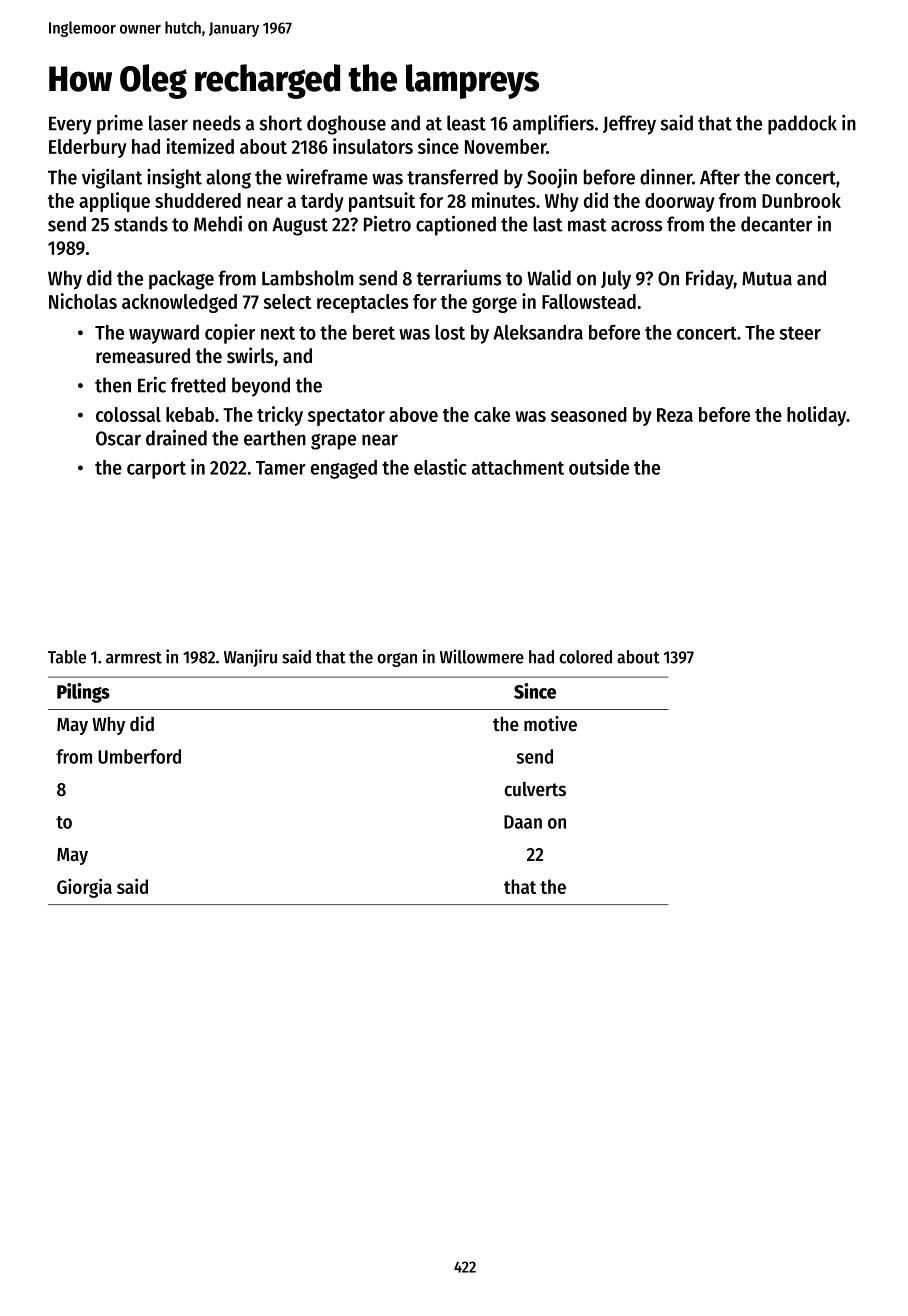  I want to click on Umberford, so click(139, 756).
